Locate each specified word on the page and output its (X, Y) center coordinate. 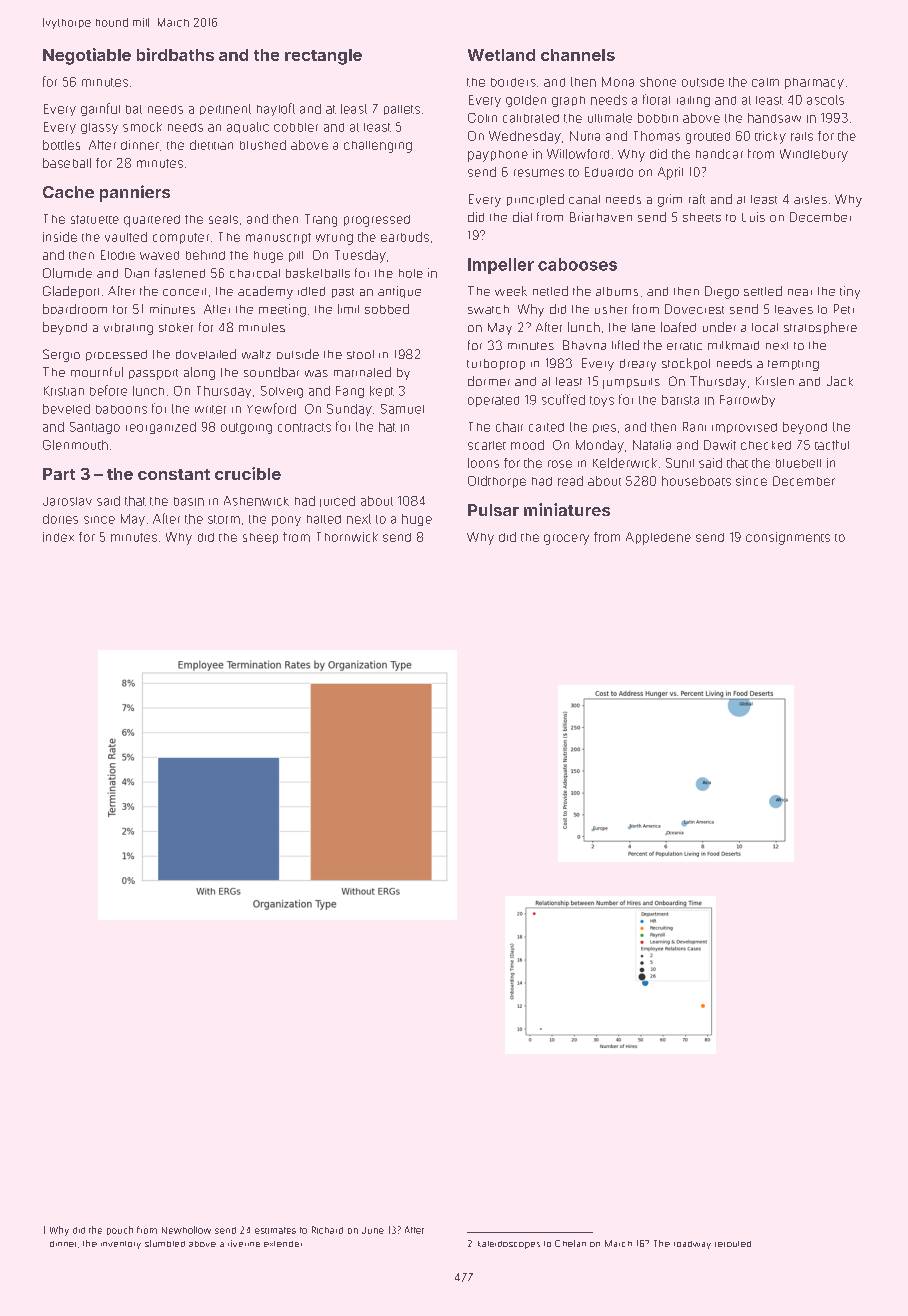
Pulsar (493, 510)
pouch (120, 1230)
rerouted (733, 1244)
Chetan (570, 1243)
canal (584, 199)
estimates (275, 1230)
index (58, 537)
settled (763, 291)
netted (550, 291)
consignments (788, 538)
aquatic (248, 127)
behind (205, 255)
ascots (825, 100)
